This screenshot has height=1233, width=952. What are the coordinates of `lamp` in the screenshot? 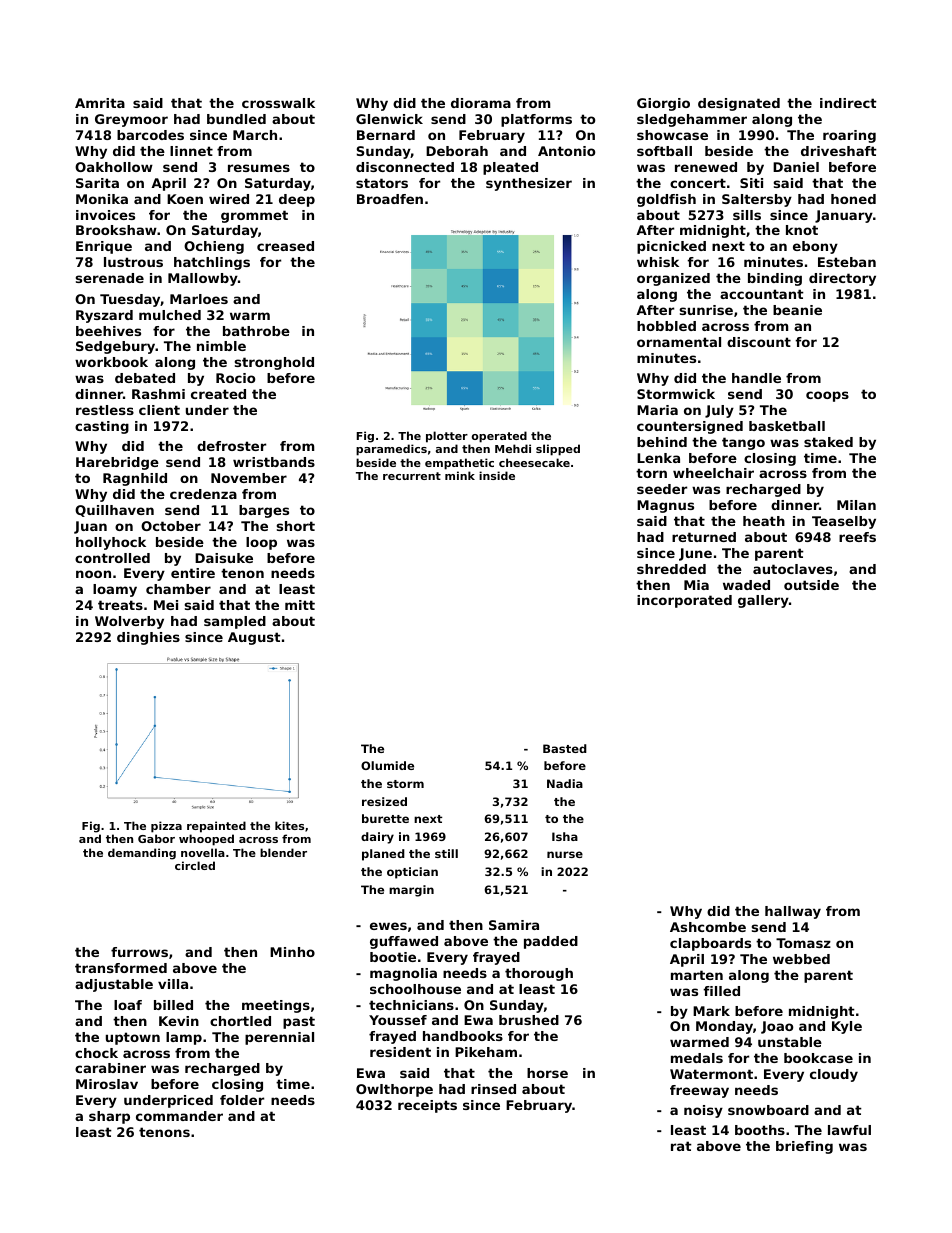 It's located at (184, 1038).
